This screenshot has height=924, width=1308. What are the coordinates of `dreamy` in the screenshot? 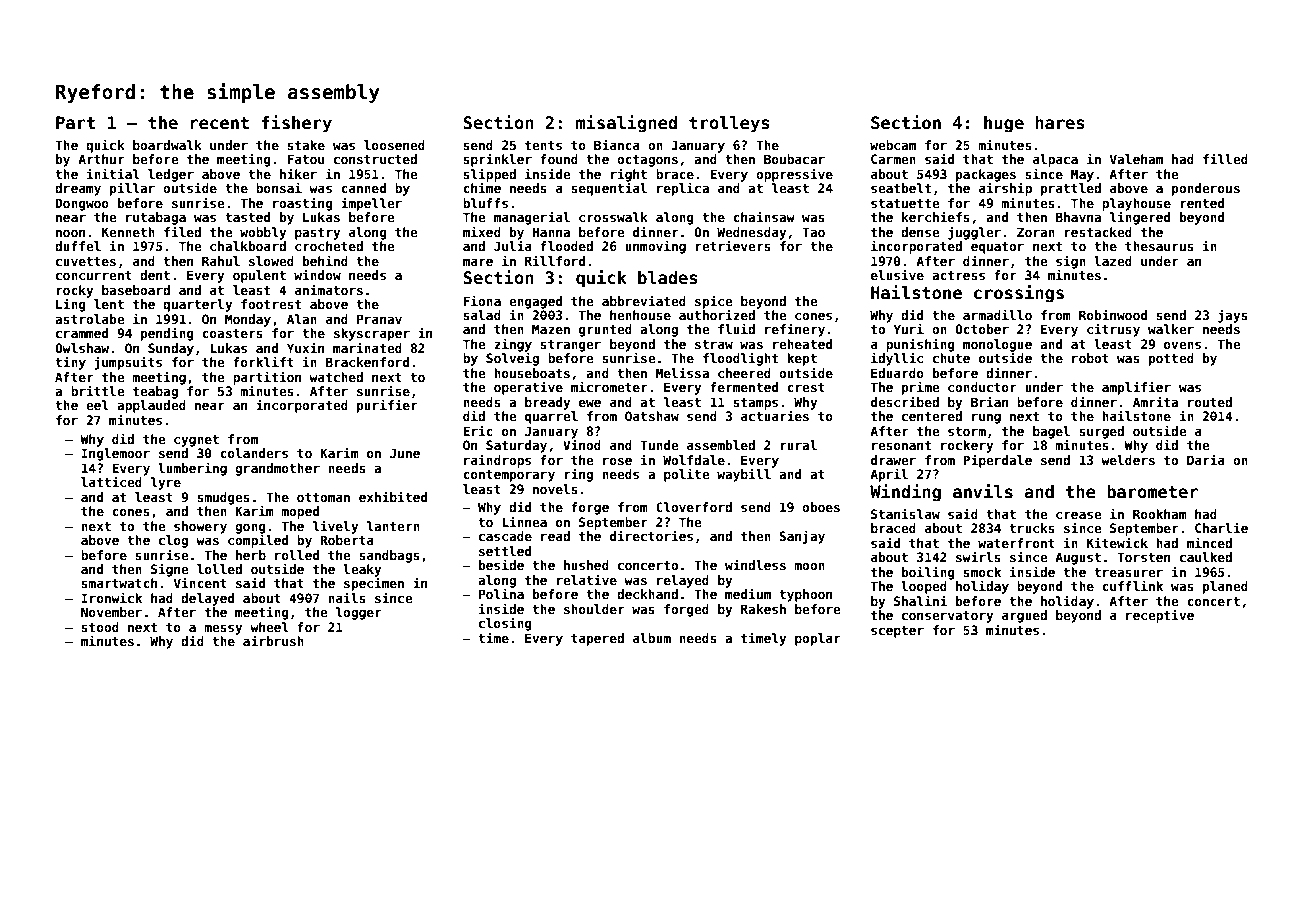 It's located at (78, 189).
